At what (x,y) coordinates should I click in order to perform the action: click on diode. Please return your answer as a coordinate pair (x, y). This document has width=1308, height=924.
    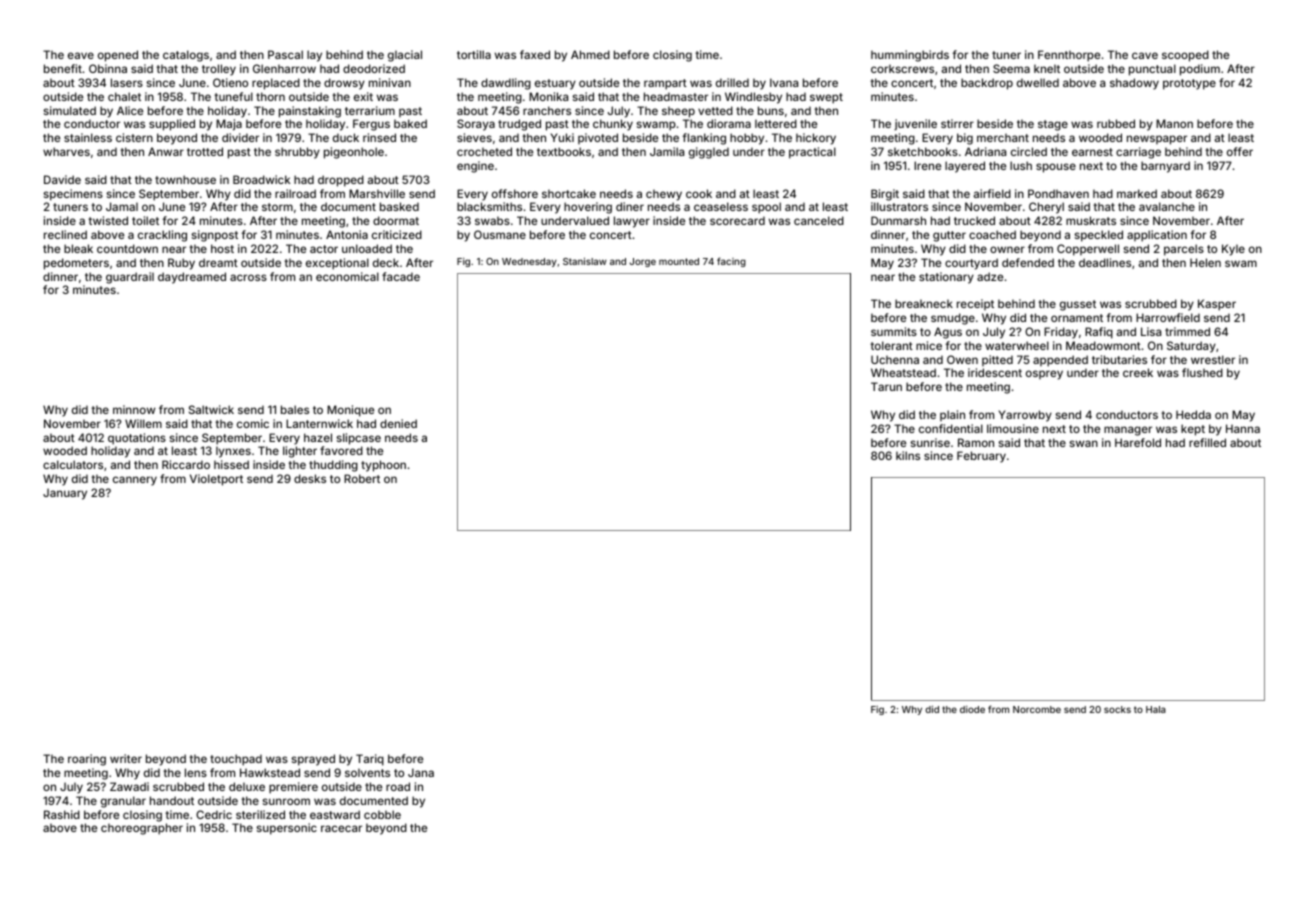
    Looking at the image, I should click on (972, 709).
